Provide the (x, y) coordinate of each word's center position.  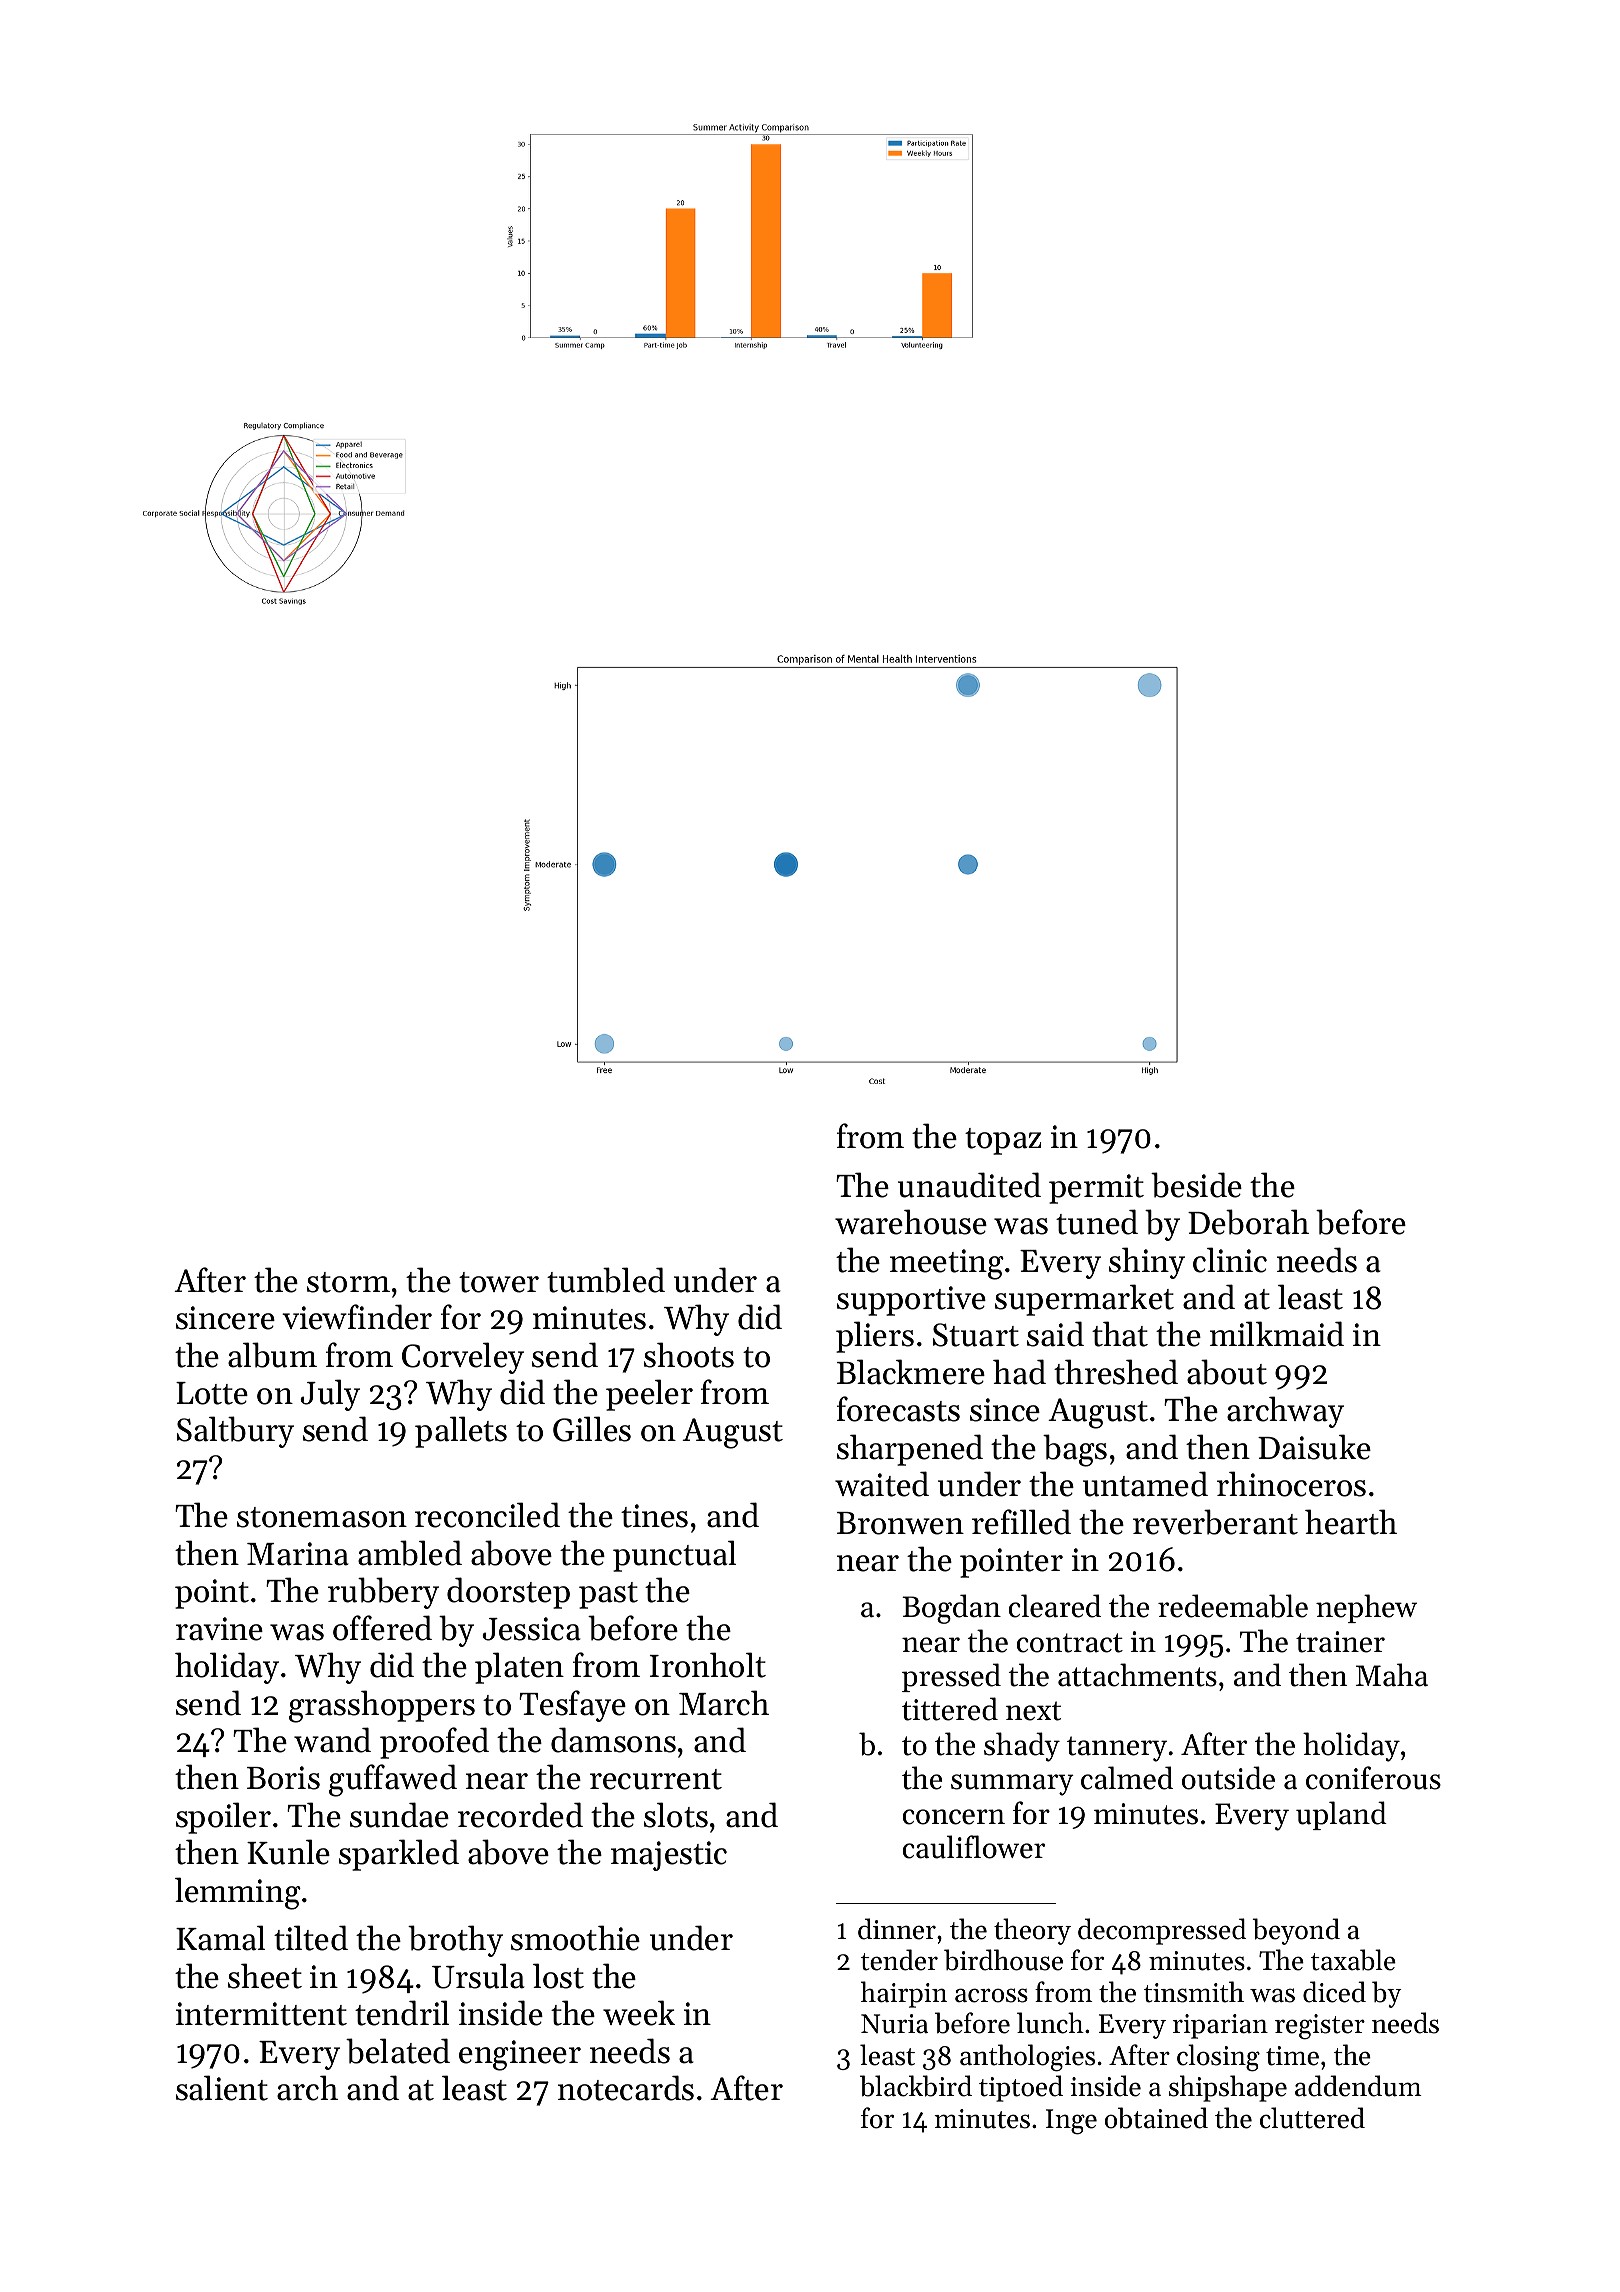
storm (348, 1282)
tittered (950, 1709)
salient (222, 2088)
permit (1096, 1189)
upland (1341, 1815)
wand (332, 1740)
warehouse (911, 1222)
